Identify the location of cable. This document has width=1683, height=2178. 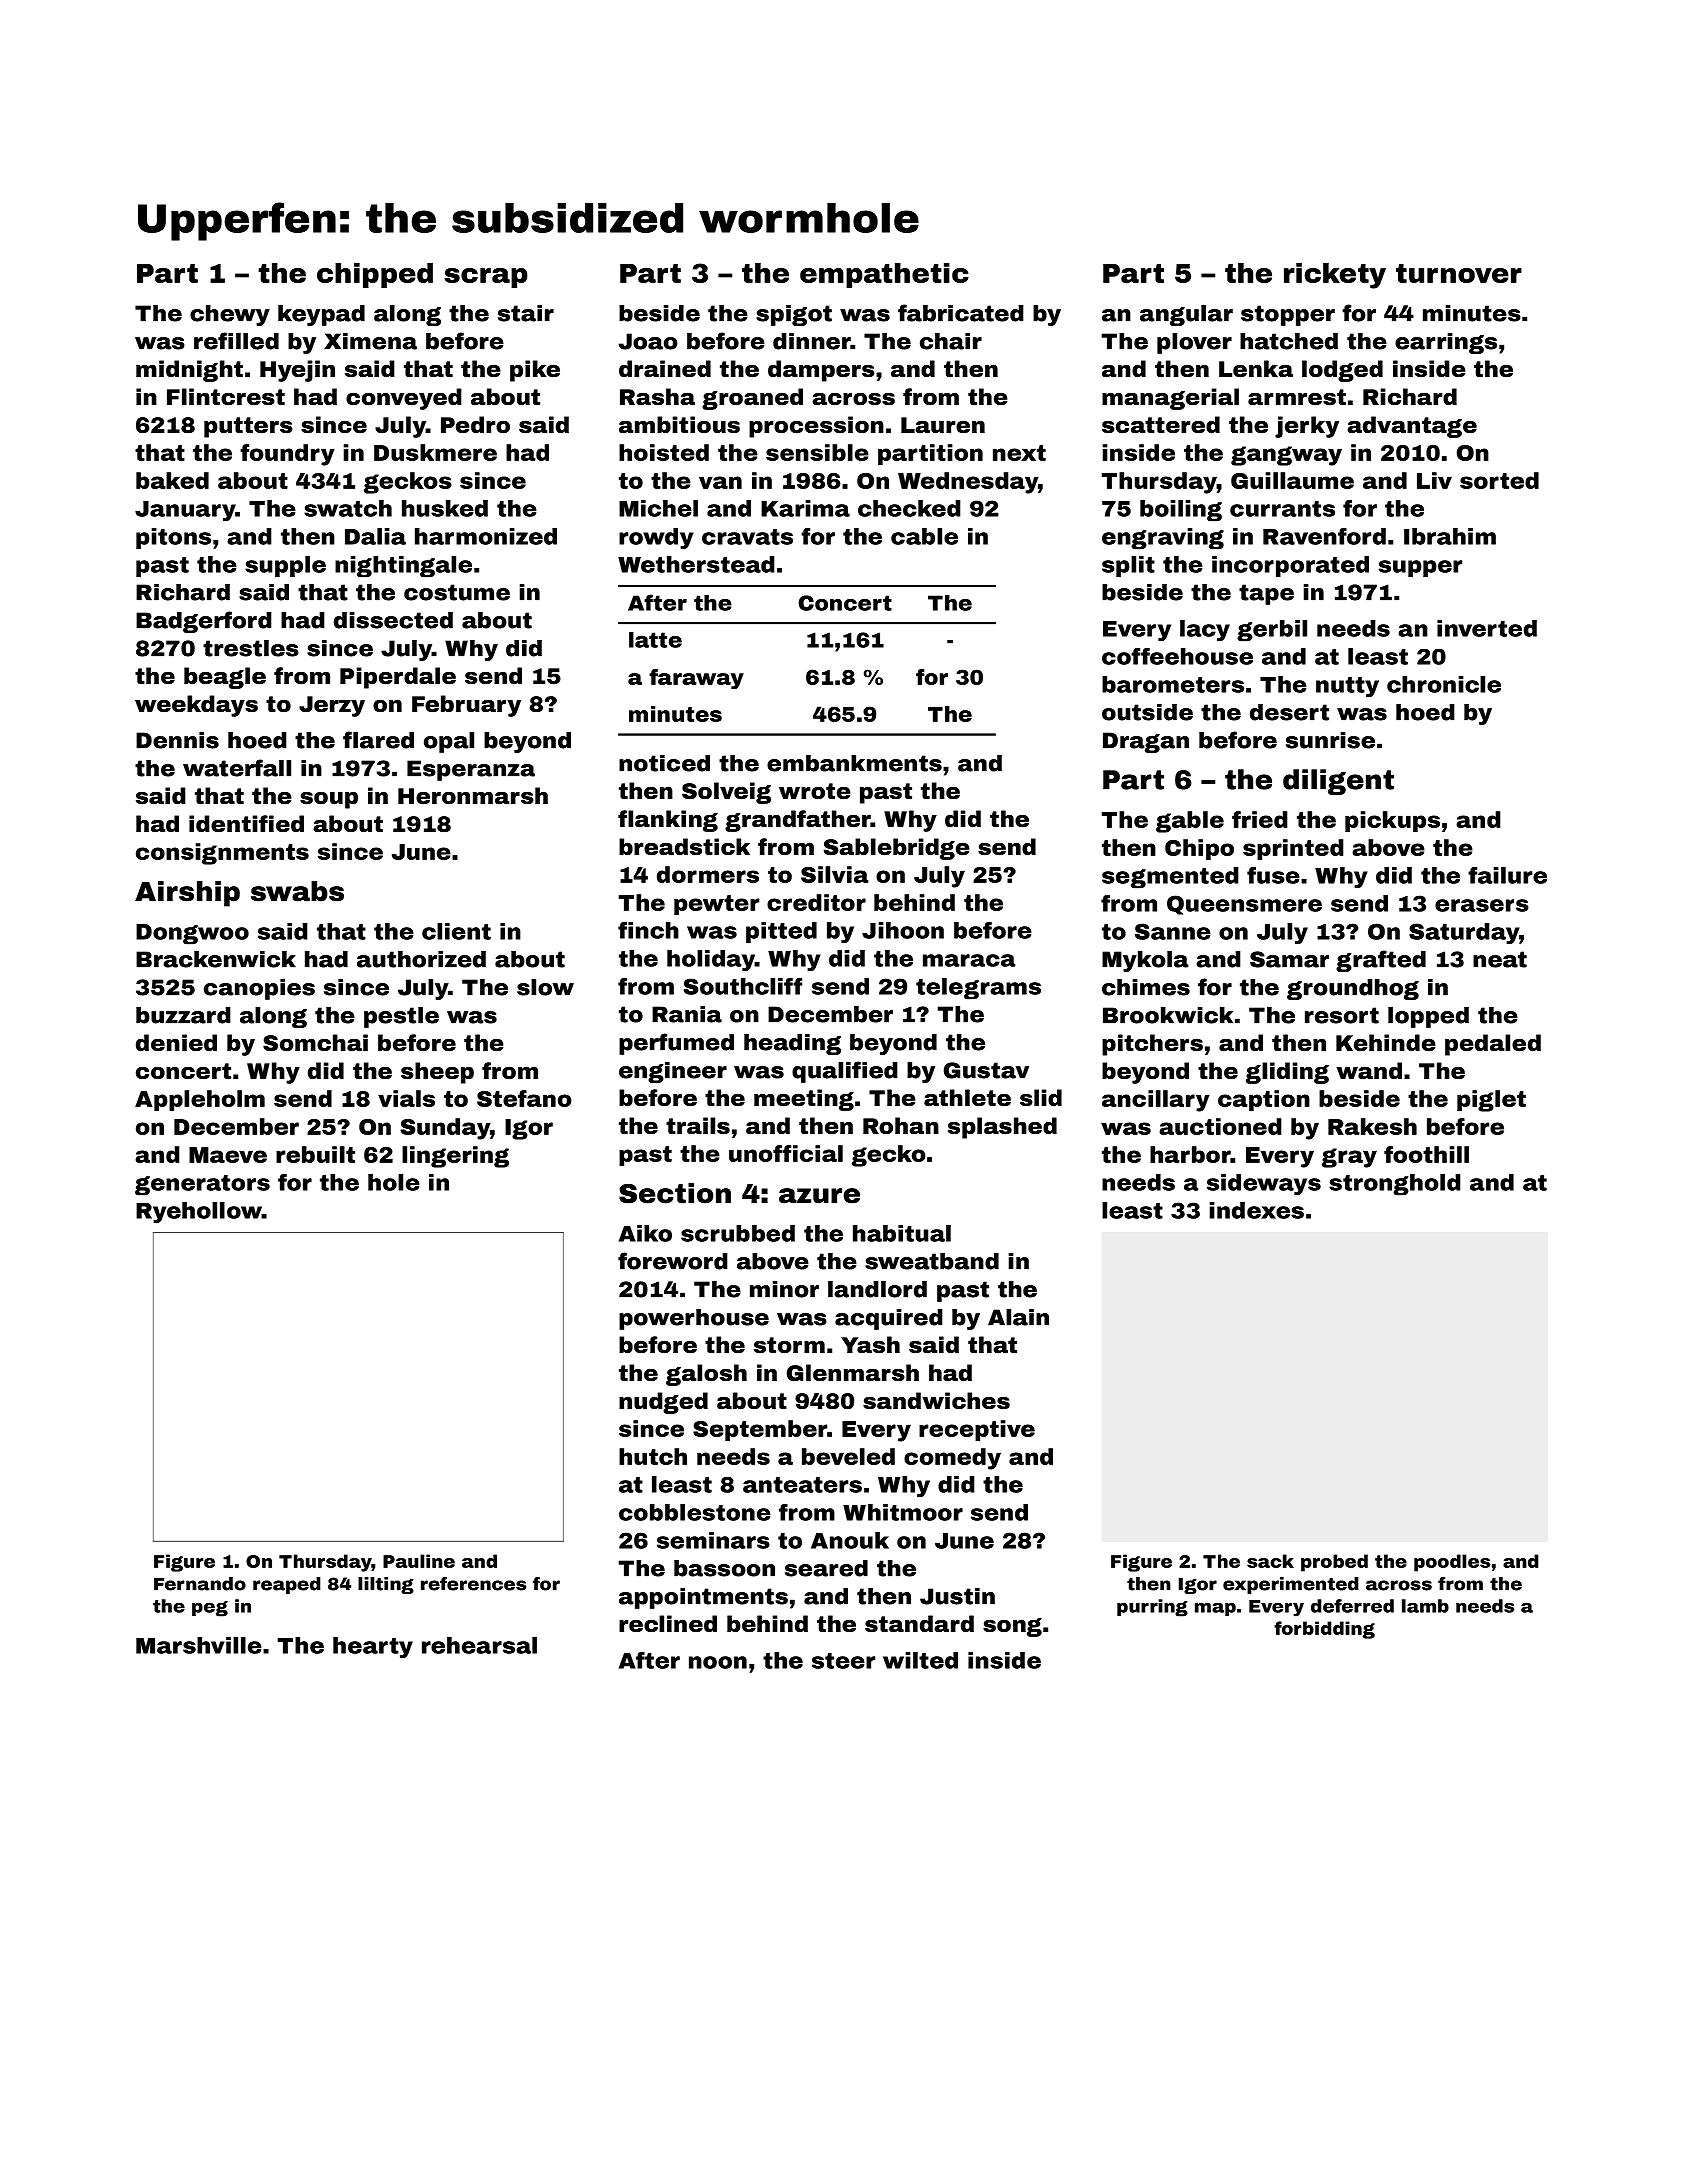
(924, 536).
